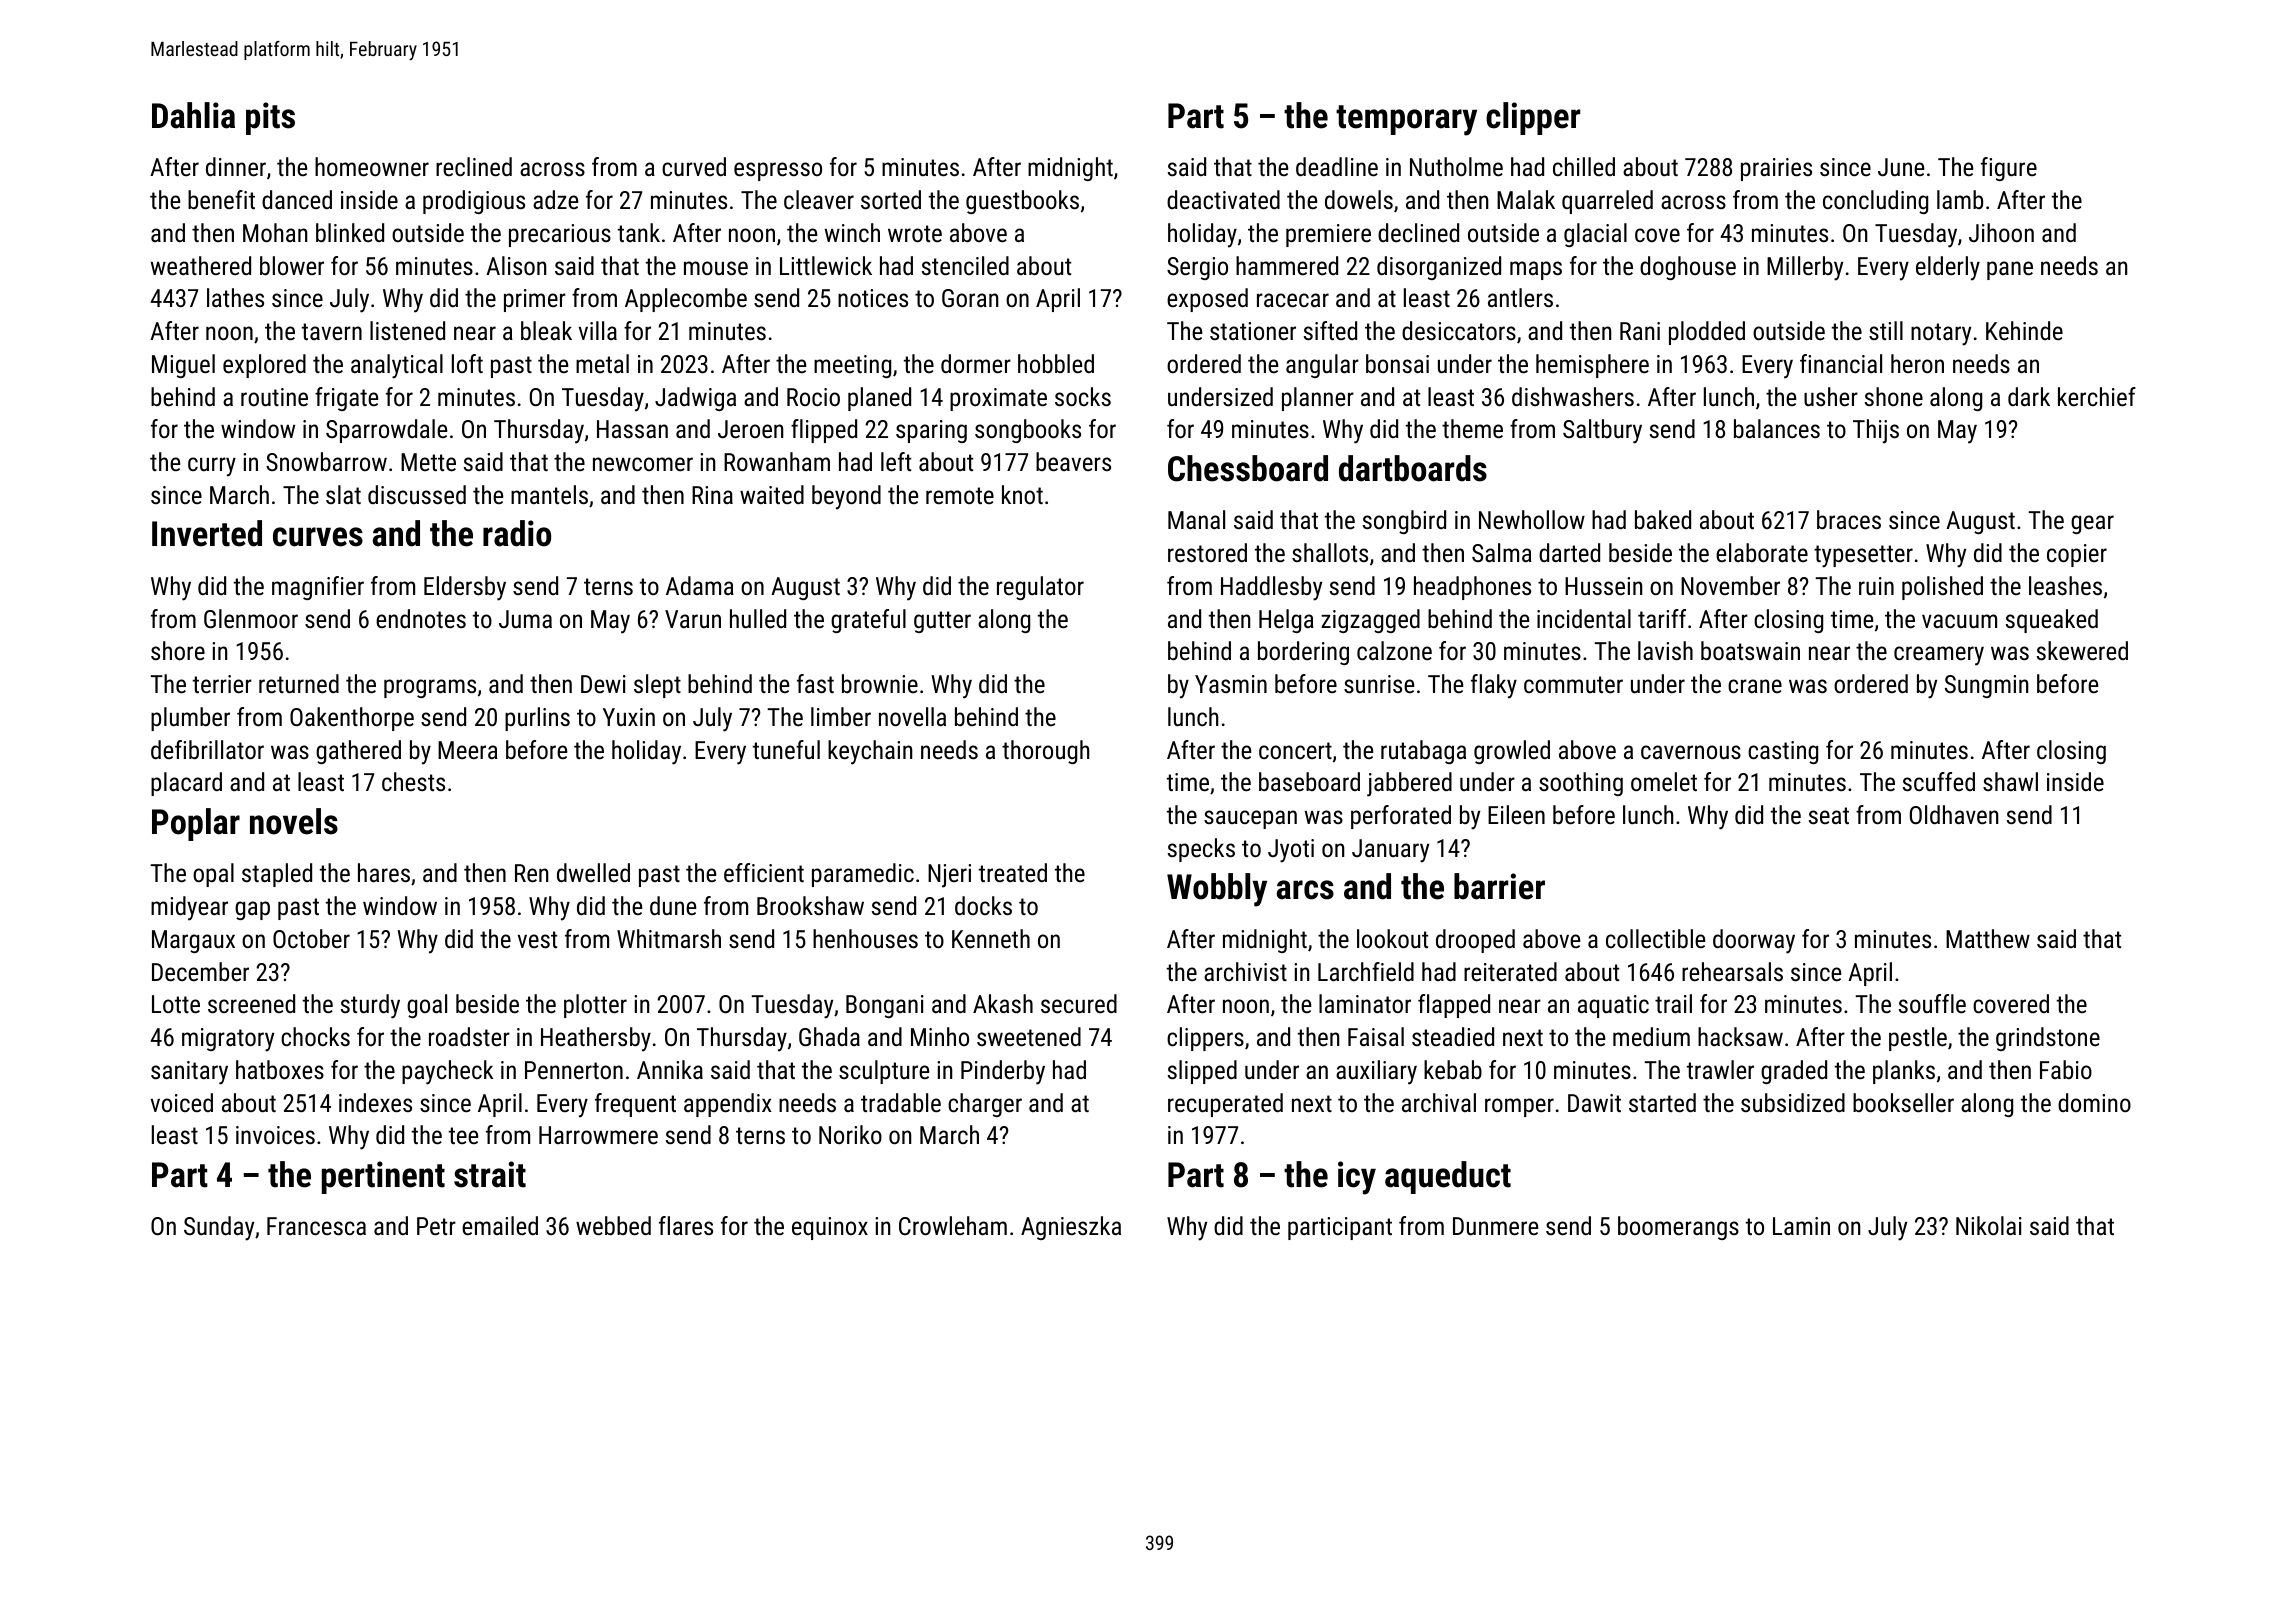  What do you see at coordinates (2010, 781) in the page?
I see `shawl` at bounding box center [2010, 781].
